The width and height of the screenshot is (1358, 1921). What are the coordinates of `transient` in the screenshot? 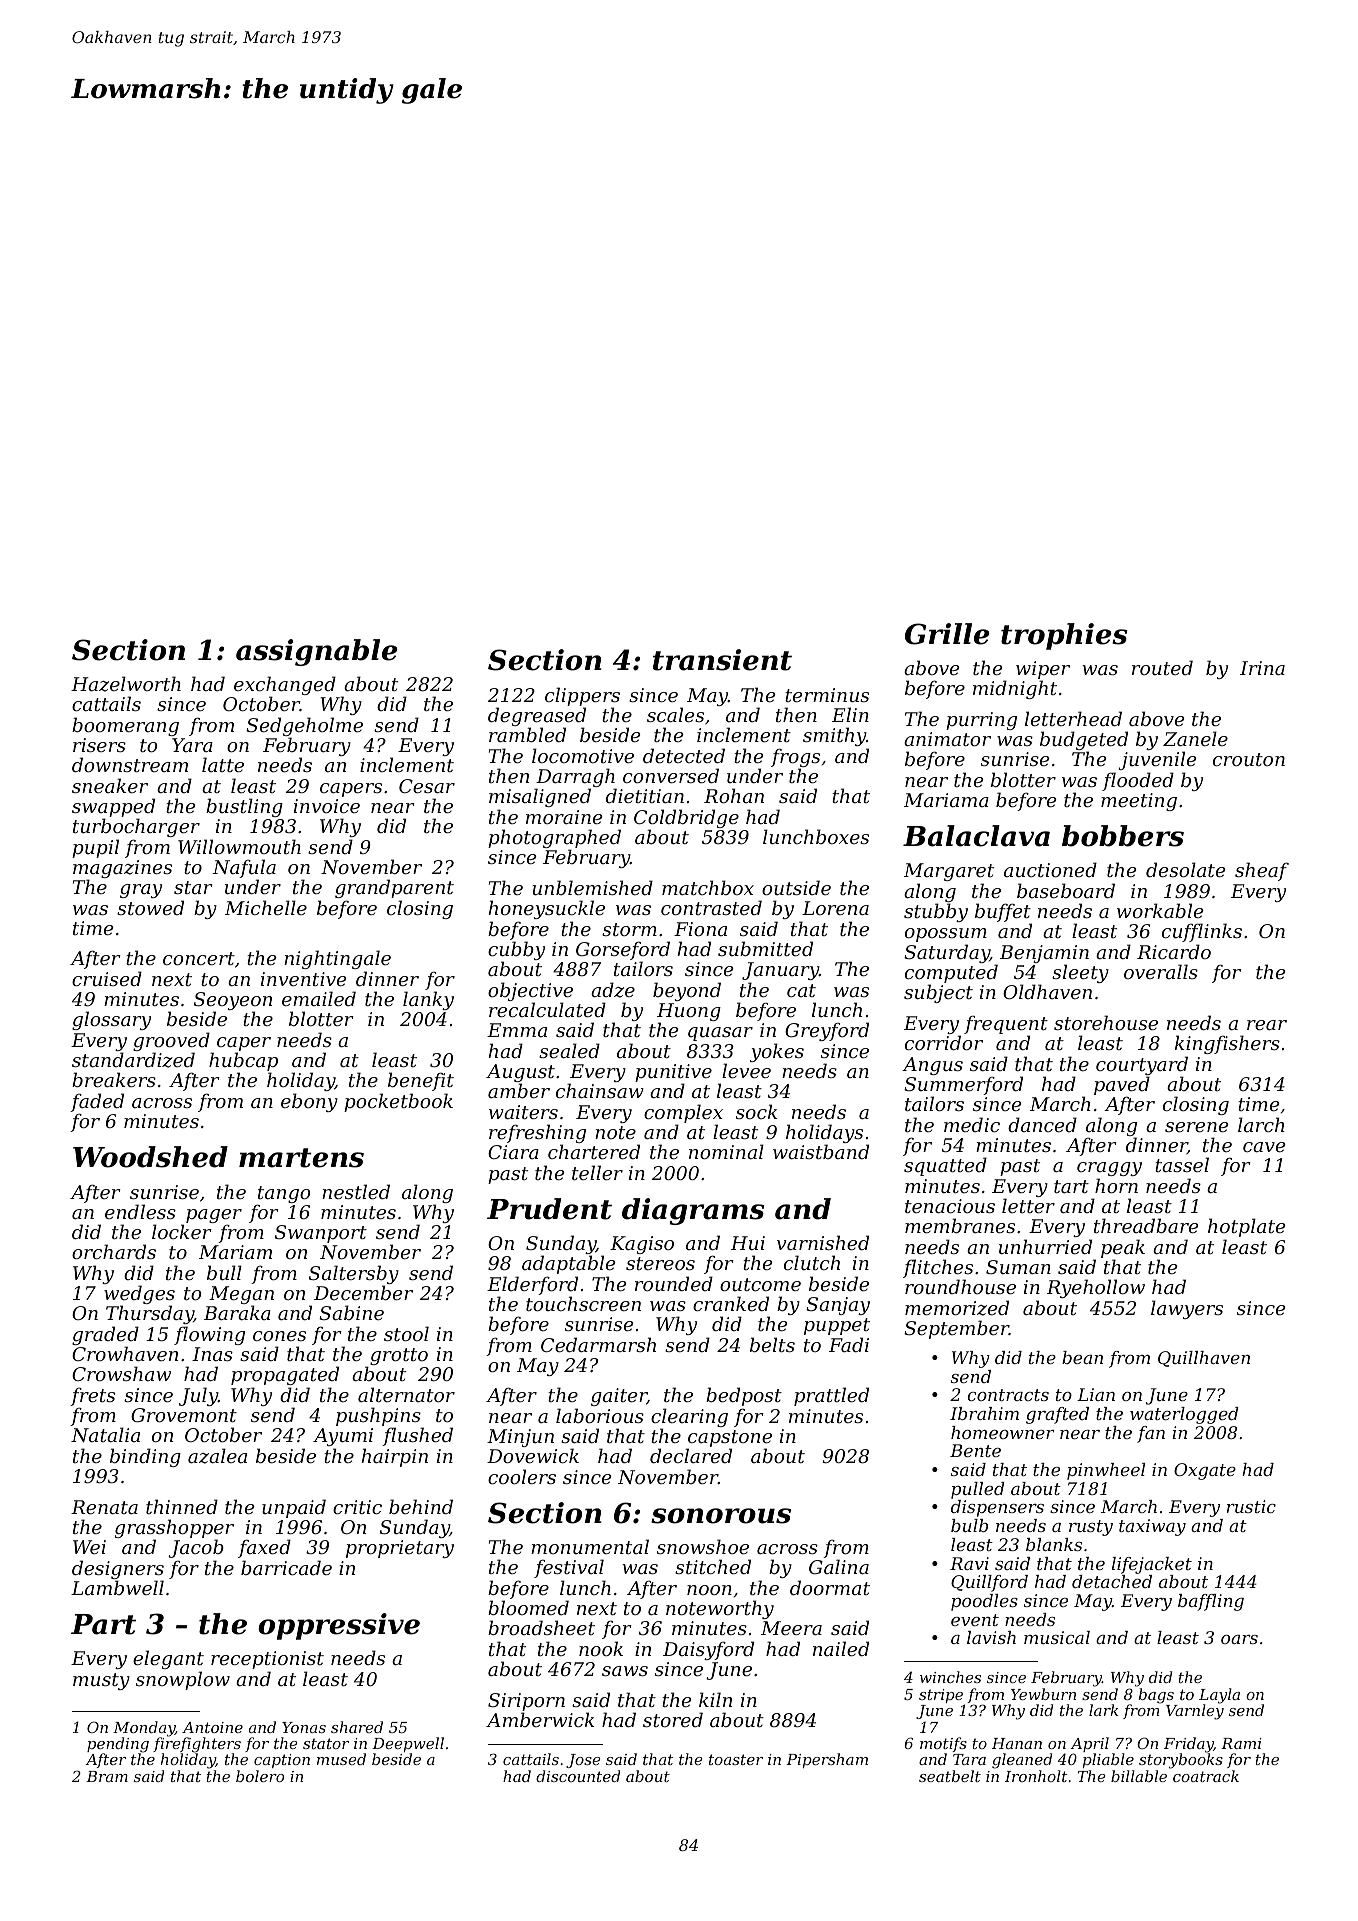 It's located at (722, 660).
